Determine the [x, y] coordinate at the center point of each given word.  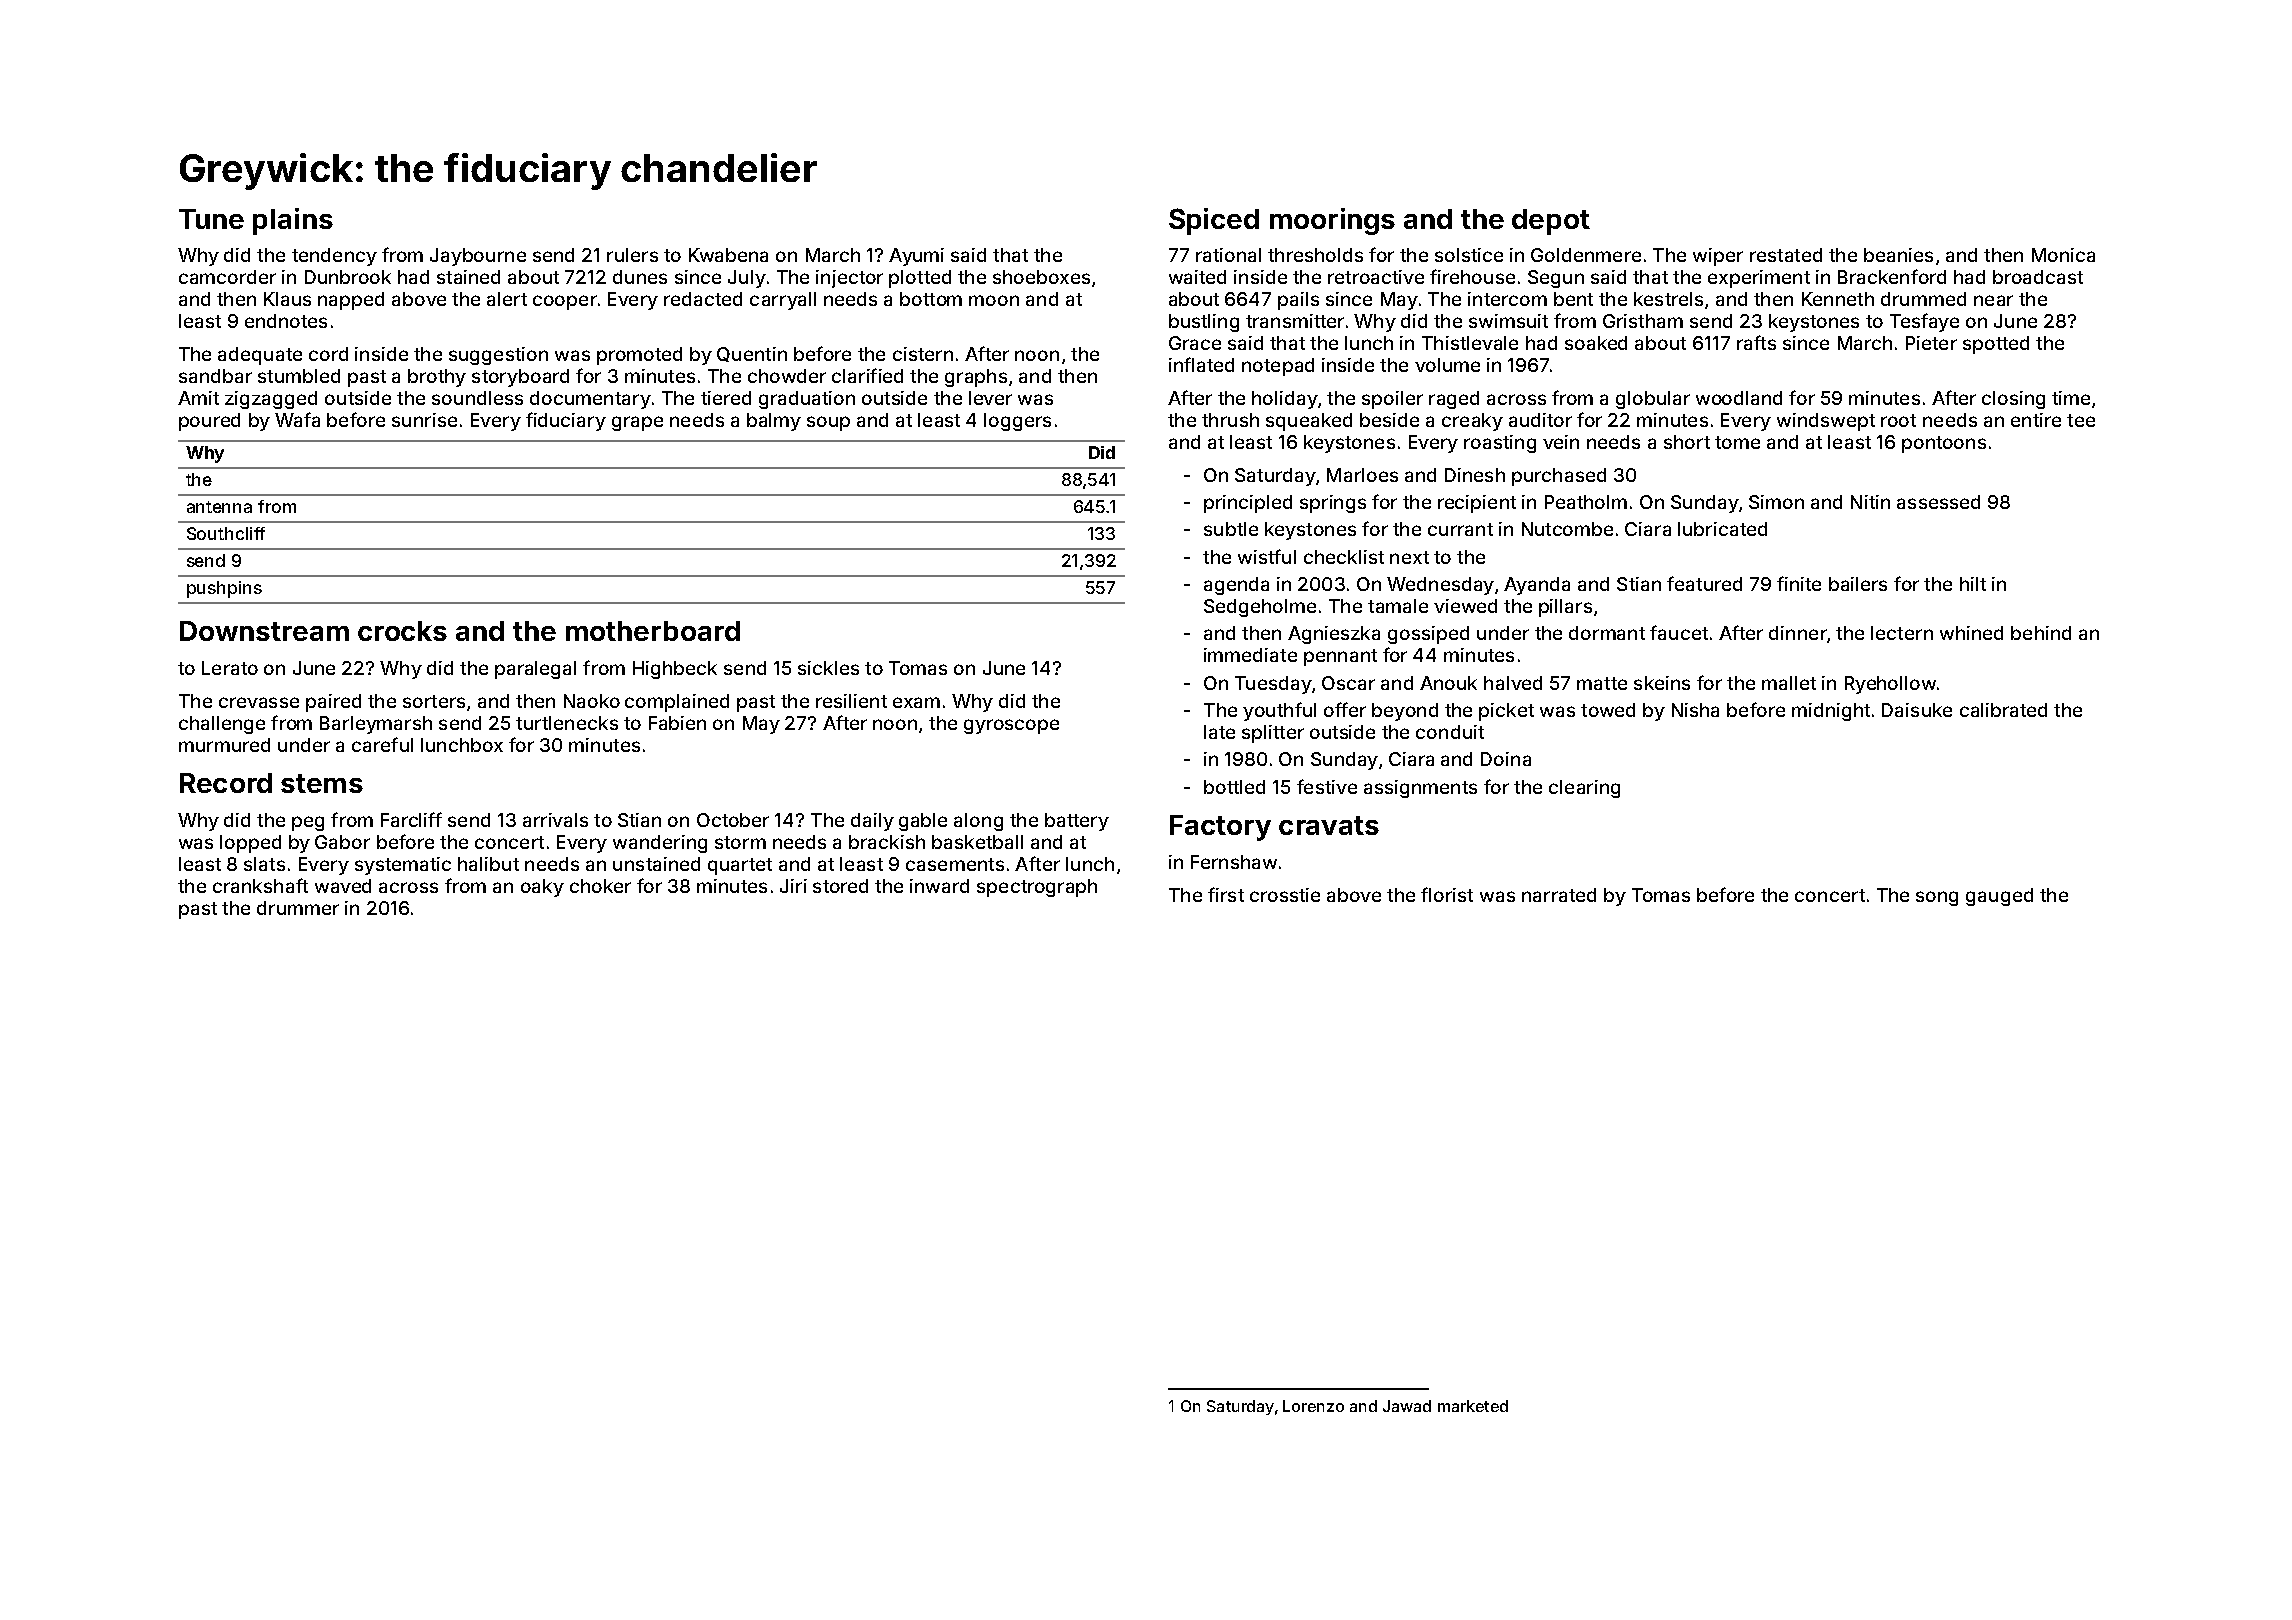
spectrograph [1037, 888]
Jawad [1407, 1406]
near [1993, 300]
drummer [298, 908]
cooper [565, 302]
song [1937, 898]
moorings [1332, 221]
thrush [1230, 420]
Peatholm [1586, 502]
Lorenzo [1313, 1406]
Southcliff [226, 533]
